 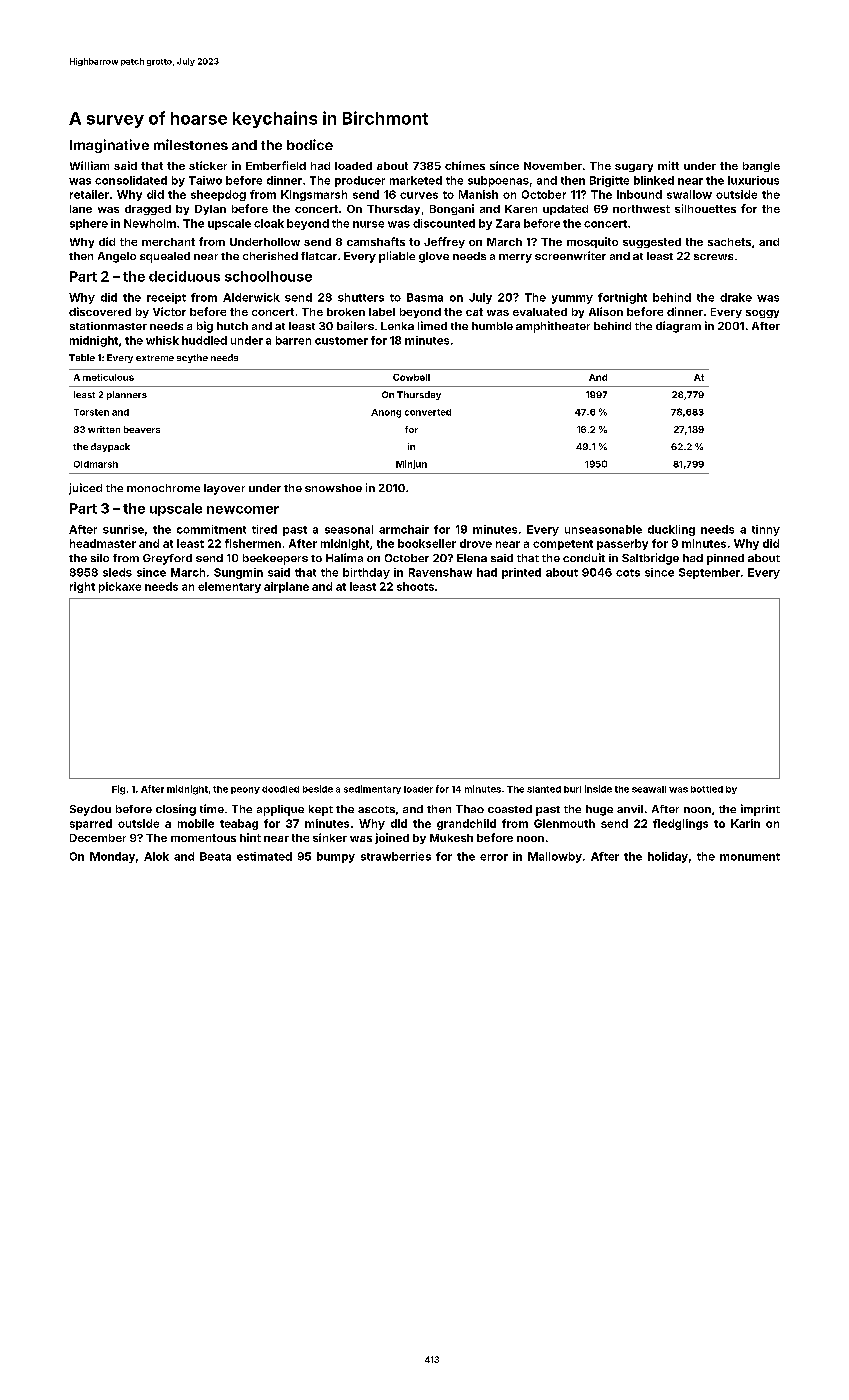 What do you see at coordinates (215, 856) in the document?
I see `Beata` at bounding box center [215, 856].
